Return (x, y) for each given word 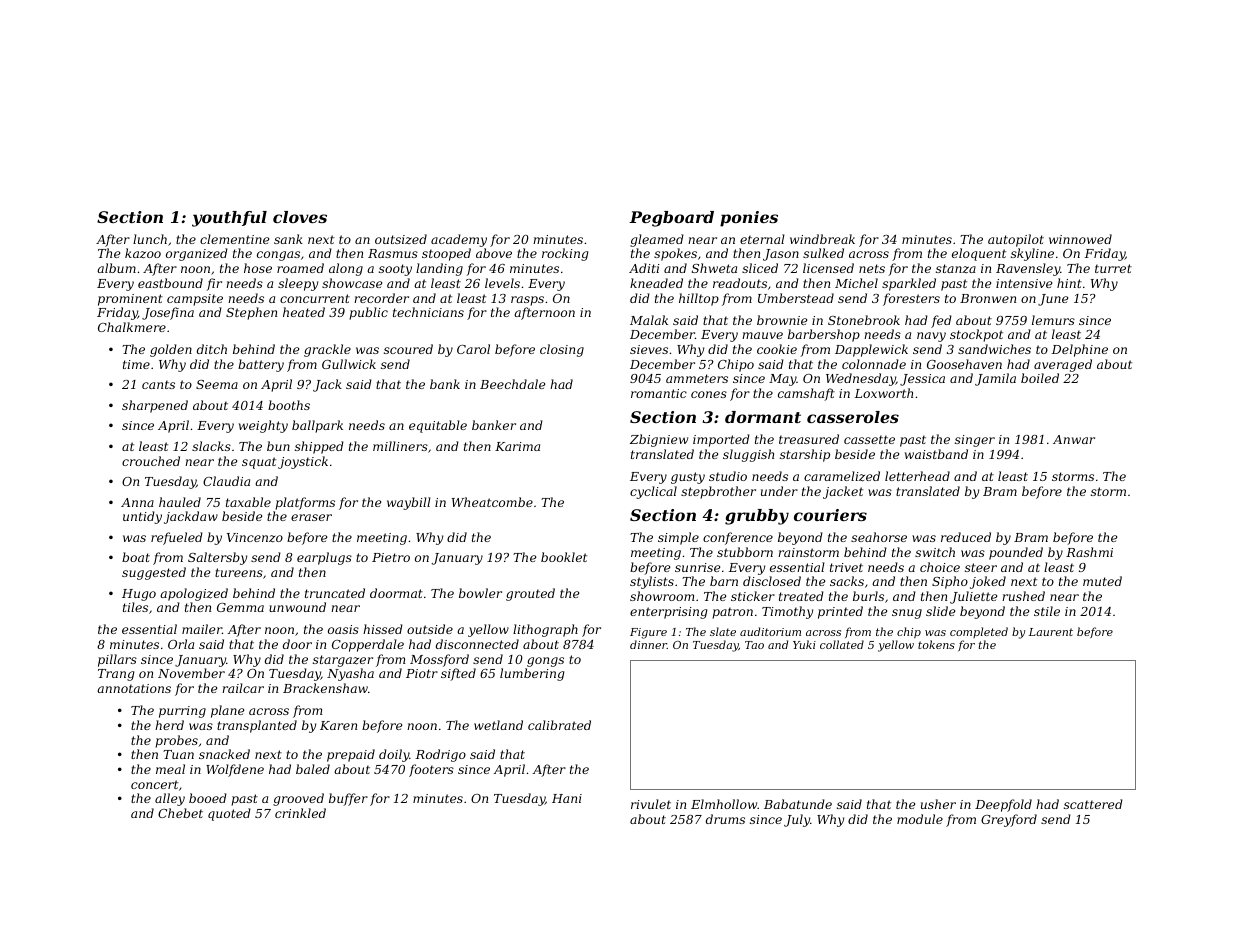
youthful (229, 219)
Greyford (1009, 820)
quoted (229, 814)
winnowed (1080, 239)
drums (725, 819)
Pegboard (671, 219)
